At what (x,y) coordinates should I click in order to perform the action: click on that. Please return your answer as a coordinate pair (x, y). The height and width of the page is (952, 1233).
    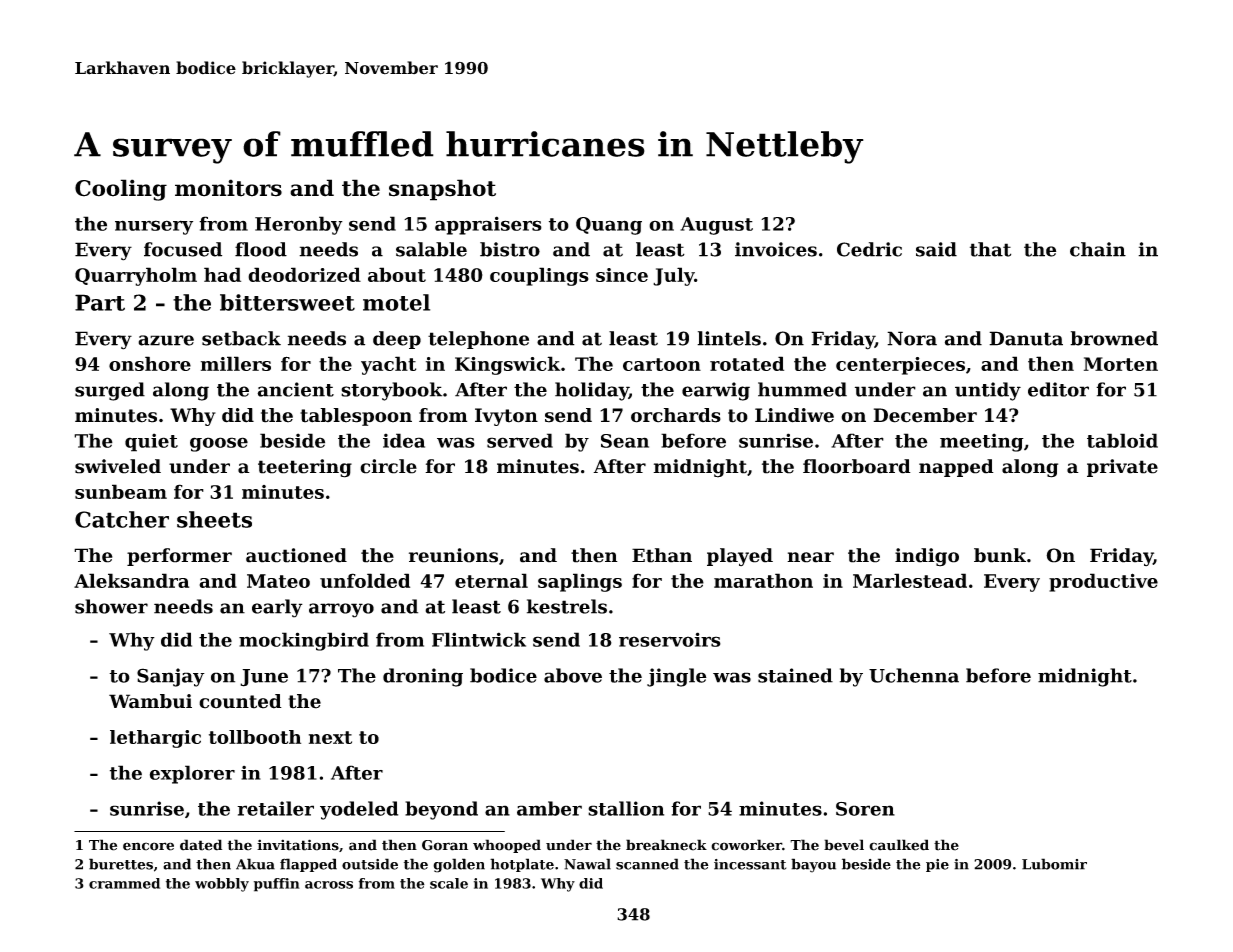
    Looking at the image, I should click on (990, 249).
